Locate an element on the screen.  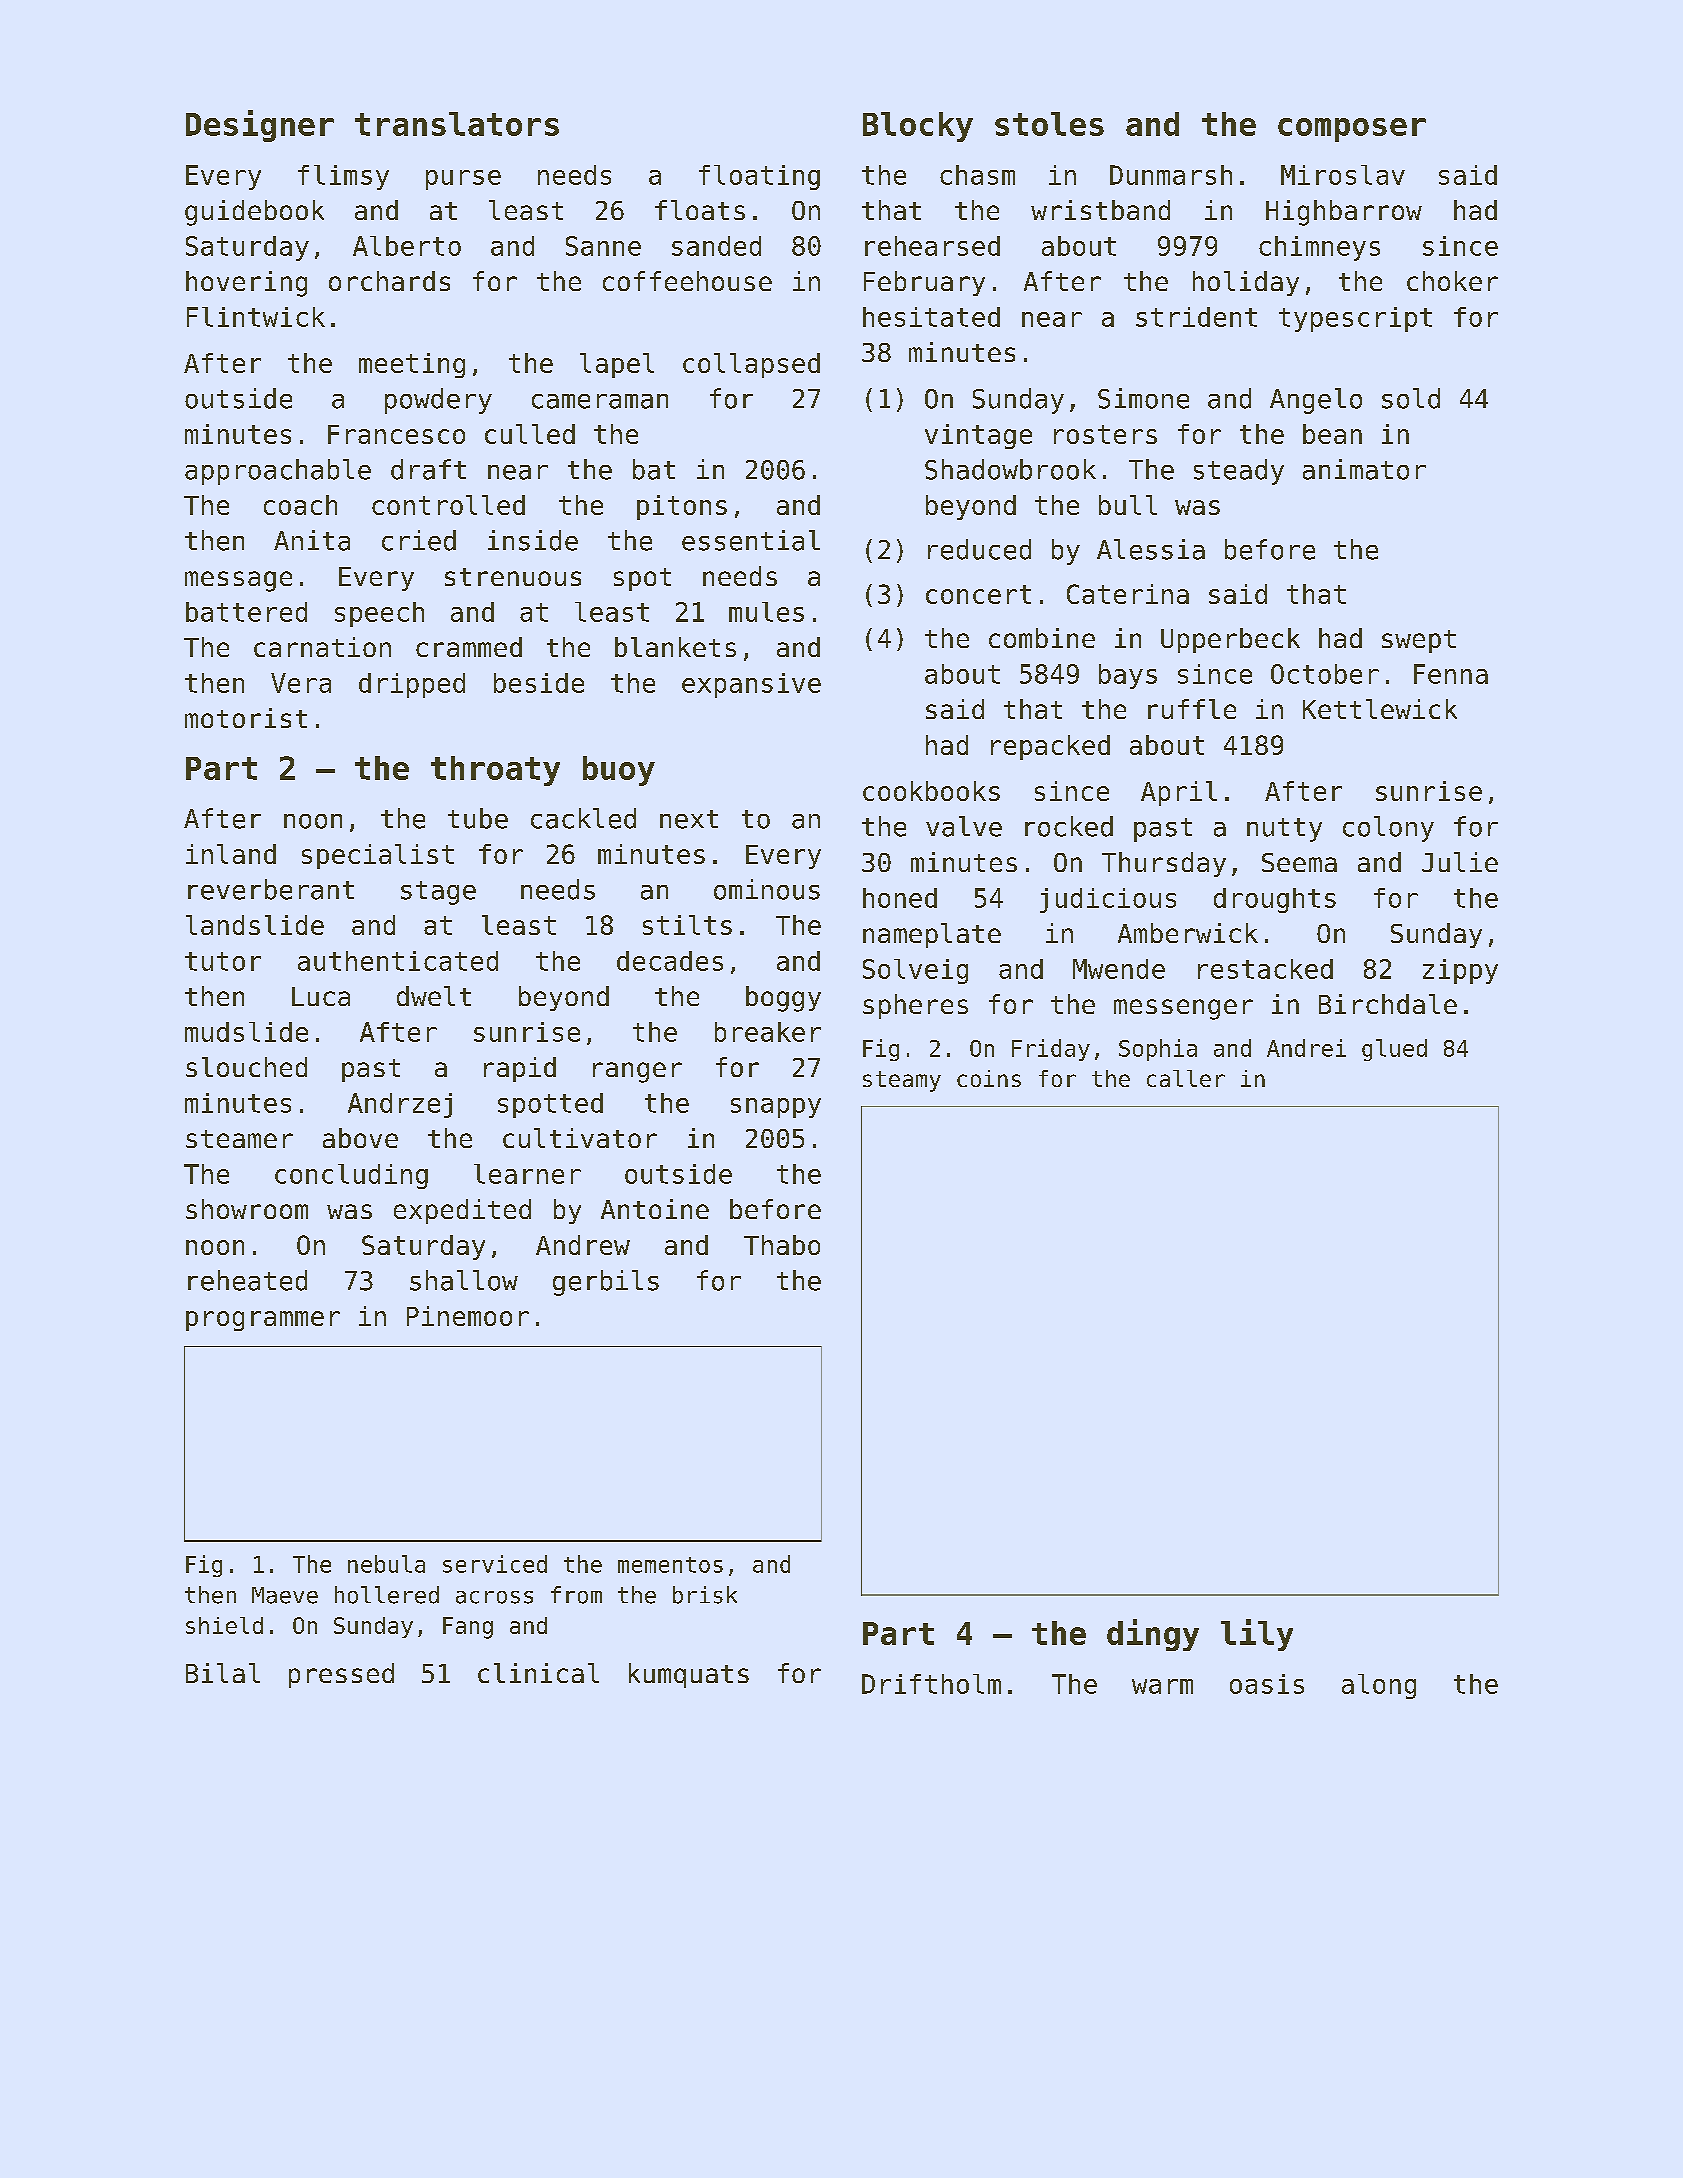
message is located at coordinates (238, 581).
